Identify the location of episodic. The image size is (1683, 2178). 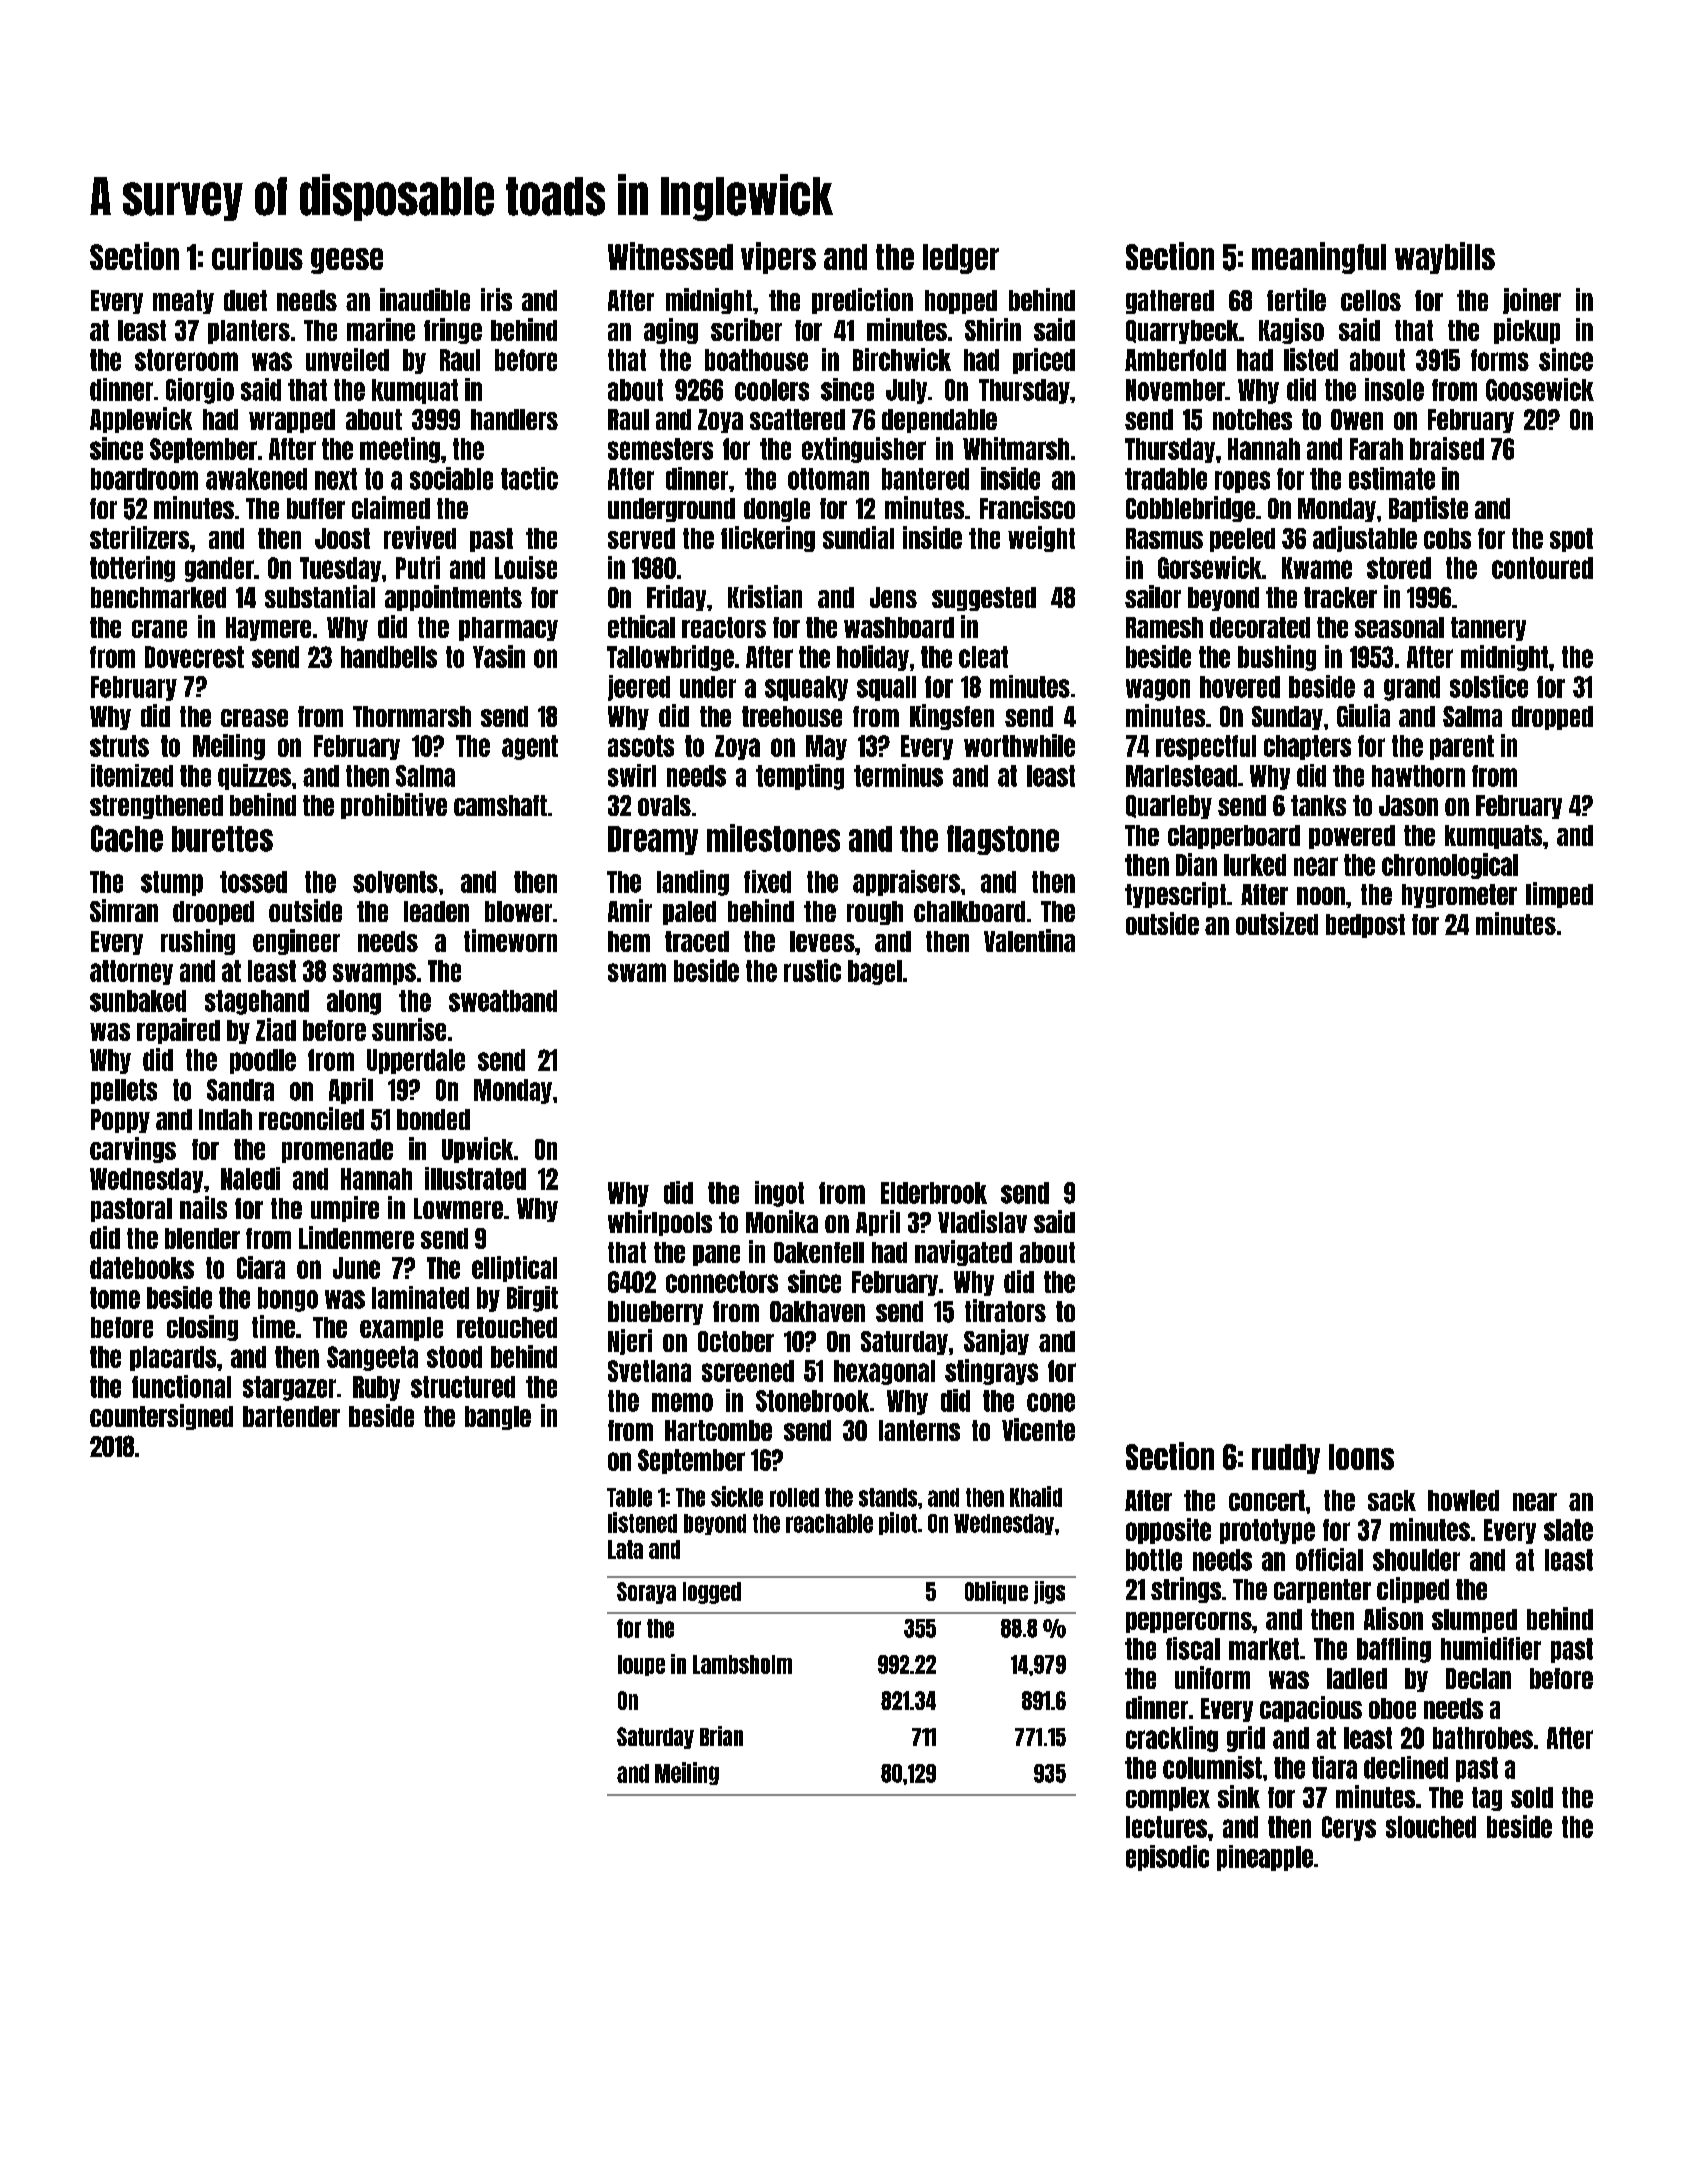
(1167, 1858).
